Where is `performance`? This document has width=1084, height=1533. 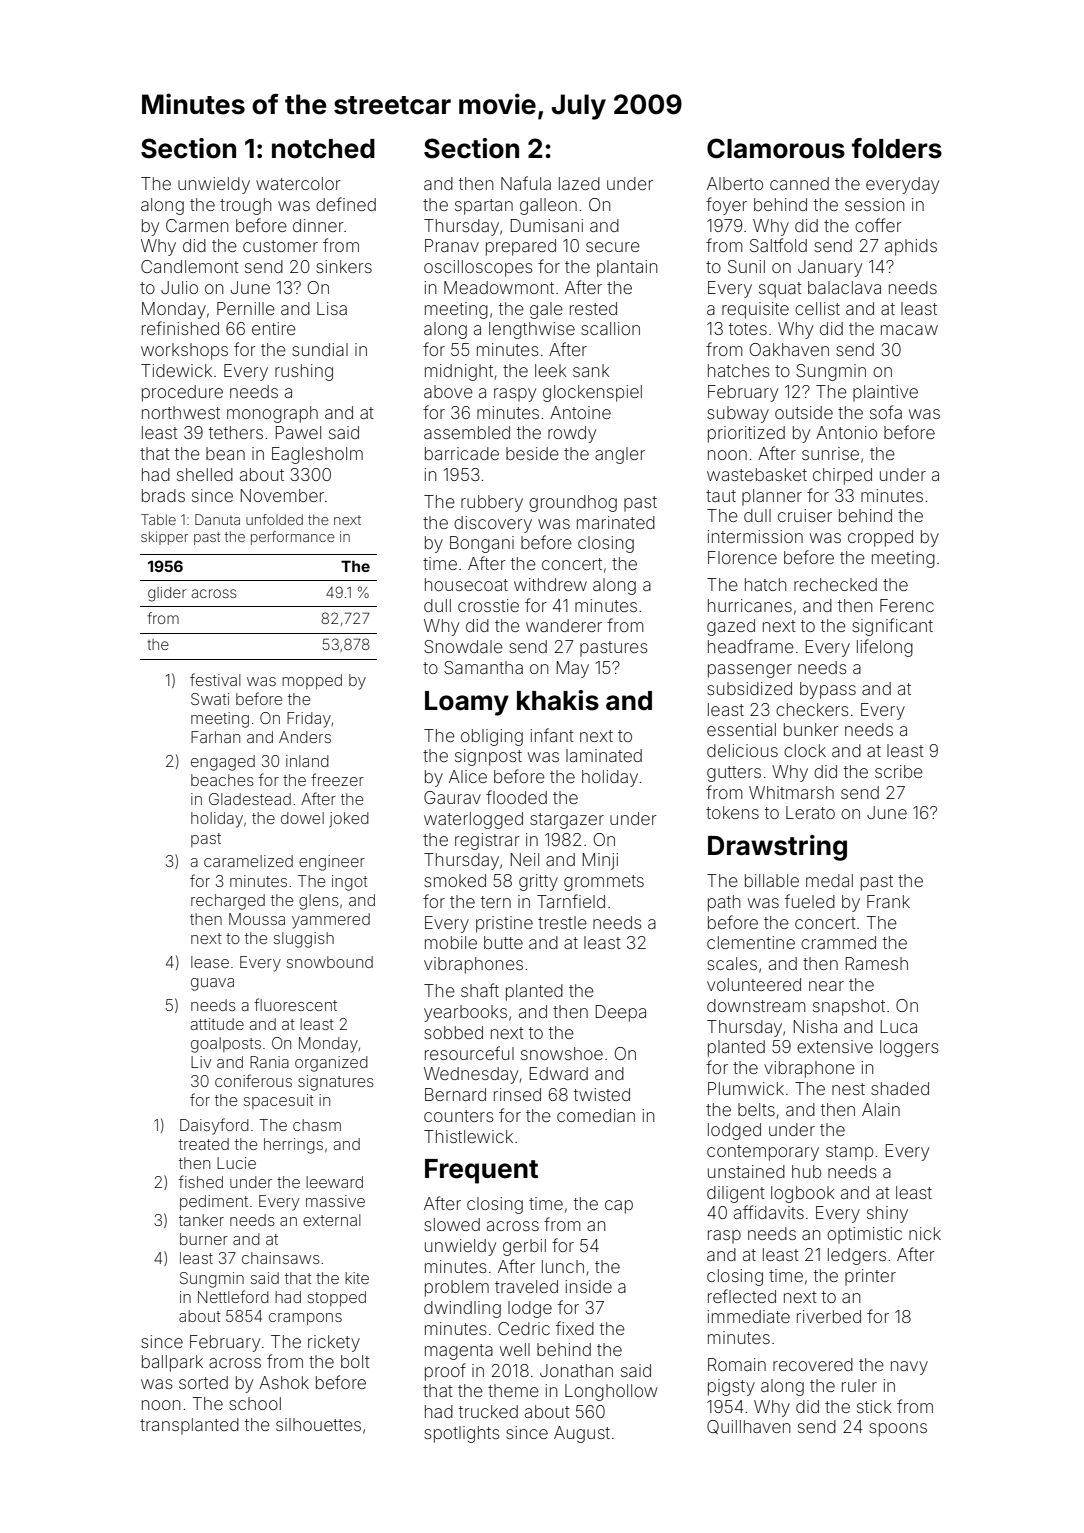
performance is located at coordinates (293, 538).
